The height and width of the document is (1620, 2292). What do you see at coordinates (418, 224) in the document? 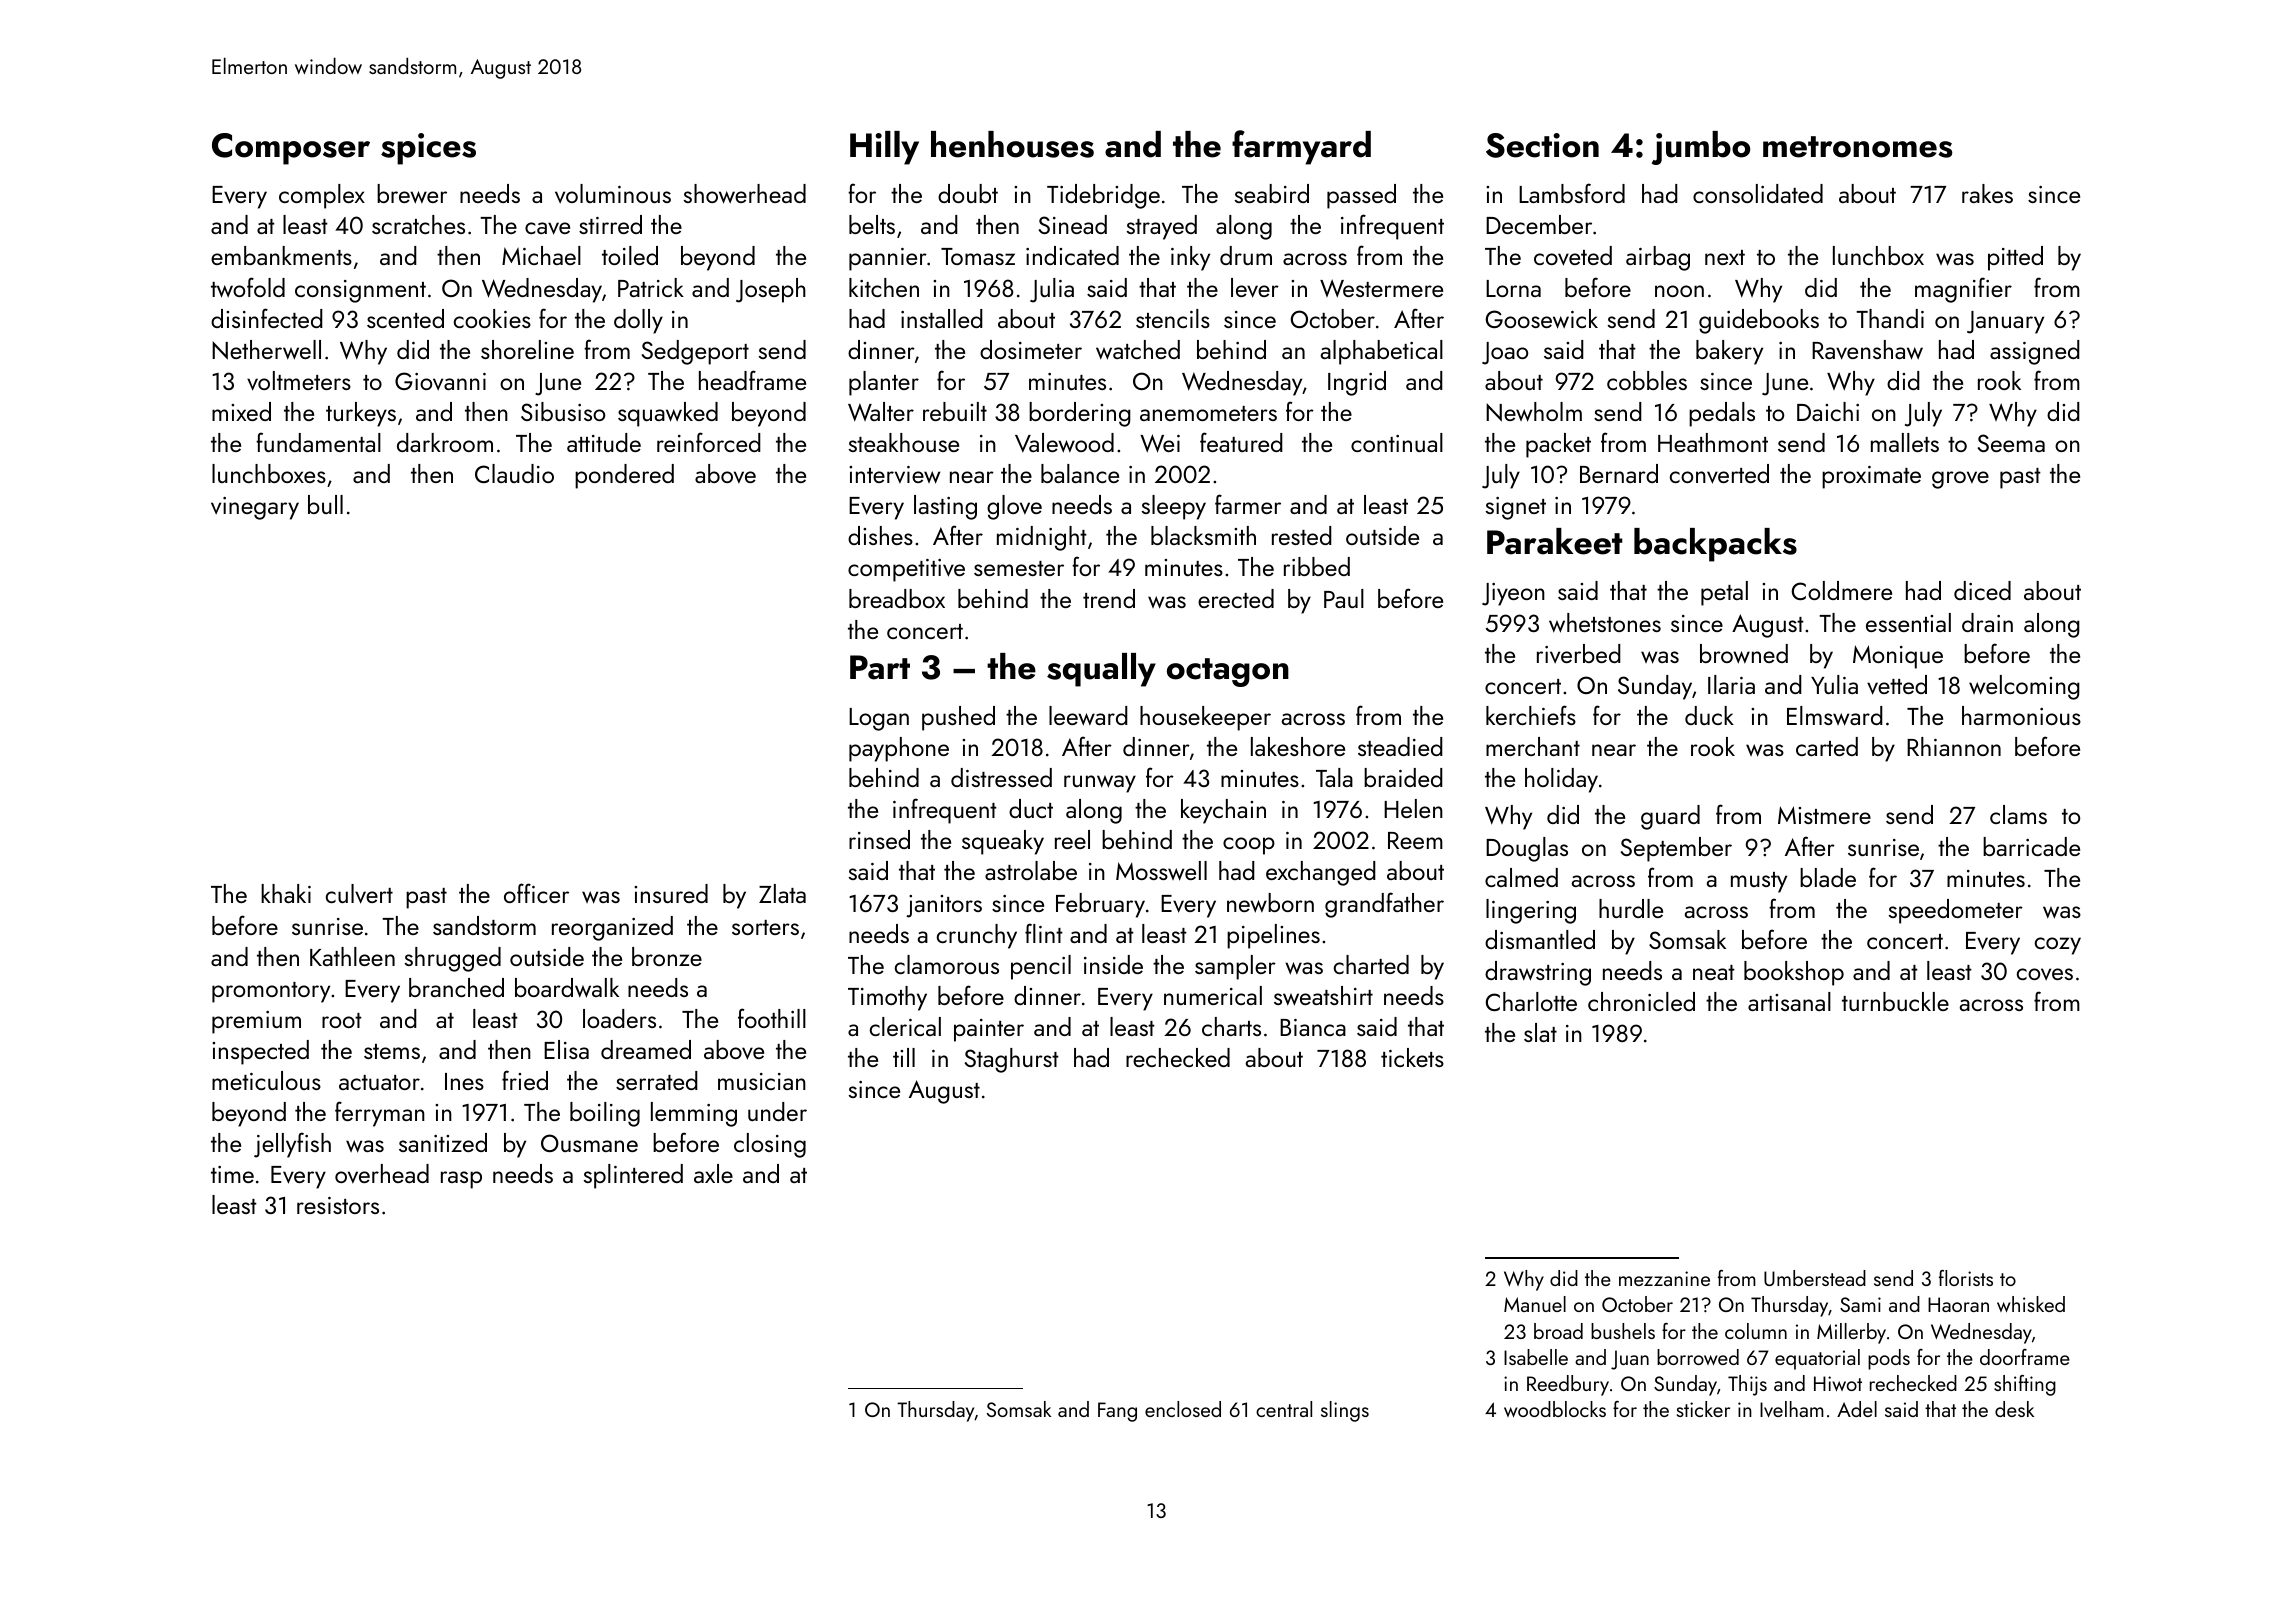
I see `scratches` at bounding box center [418, 224].
